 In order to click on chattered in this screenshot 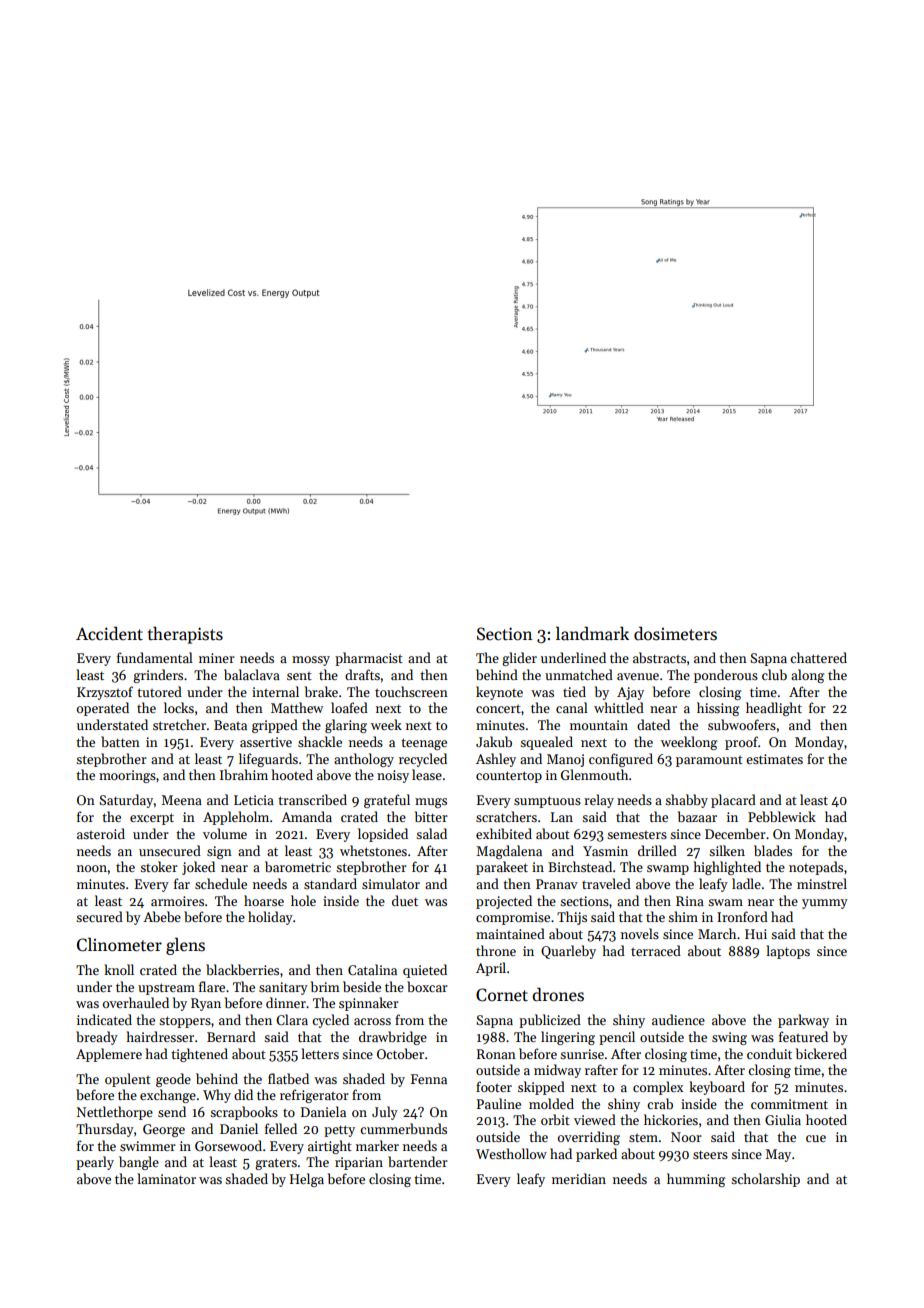, I will do `click(818, 657)`.
